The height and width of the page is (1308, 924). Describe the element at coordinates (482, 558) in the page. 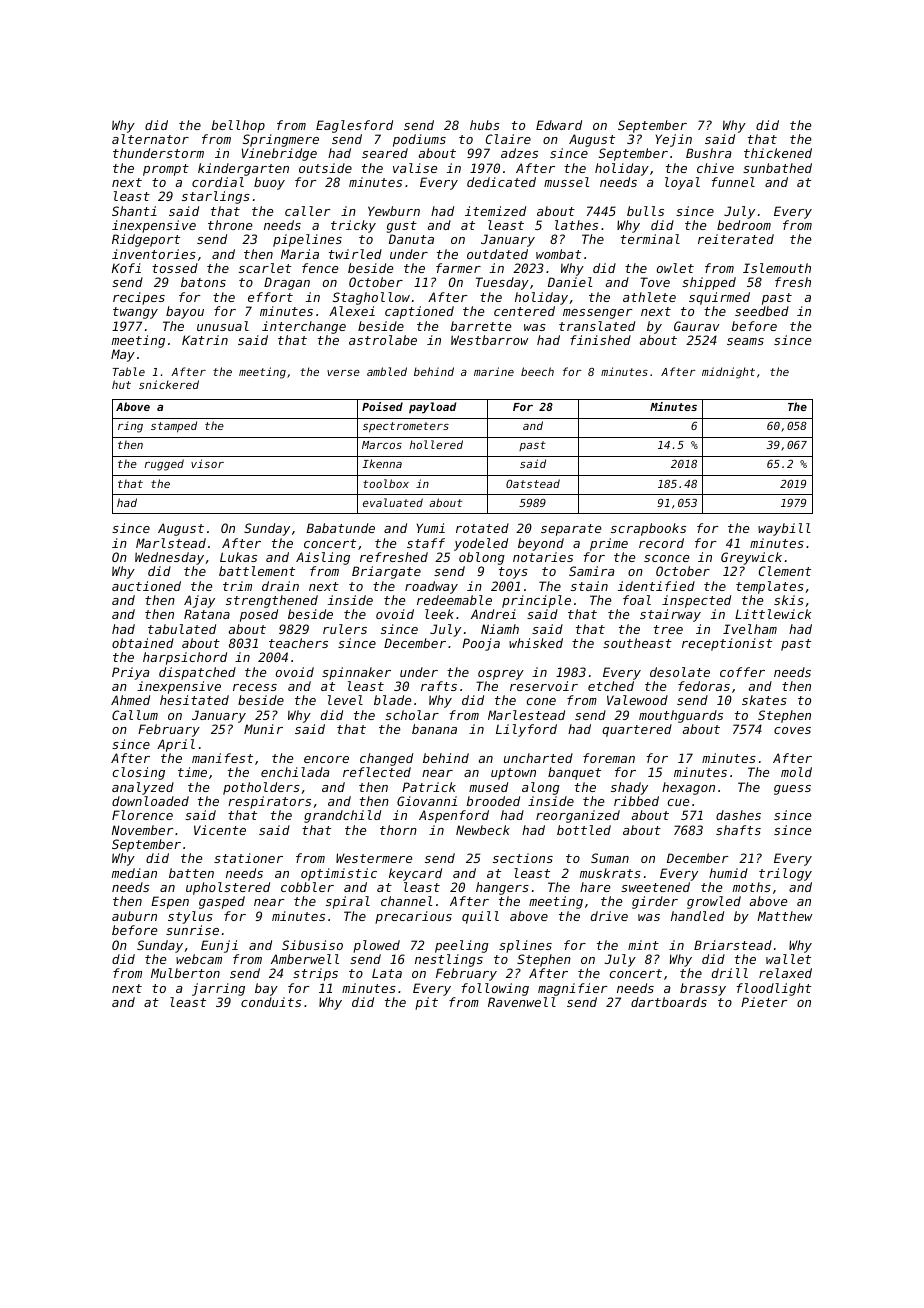

I see `oblong` at that location.
